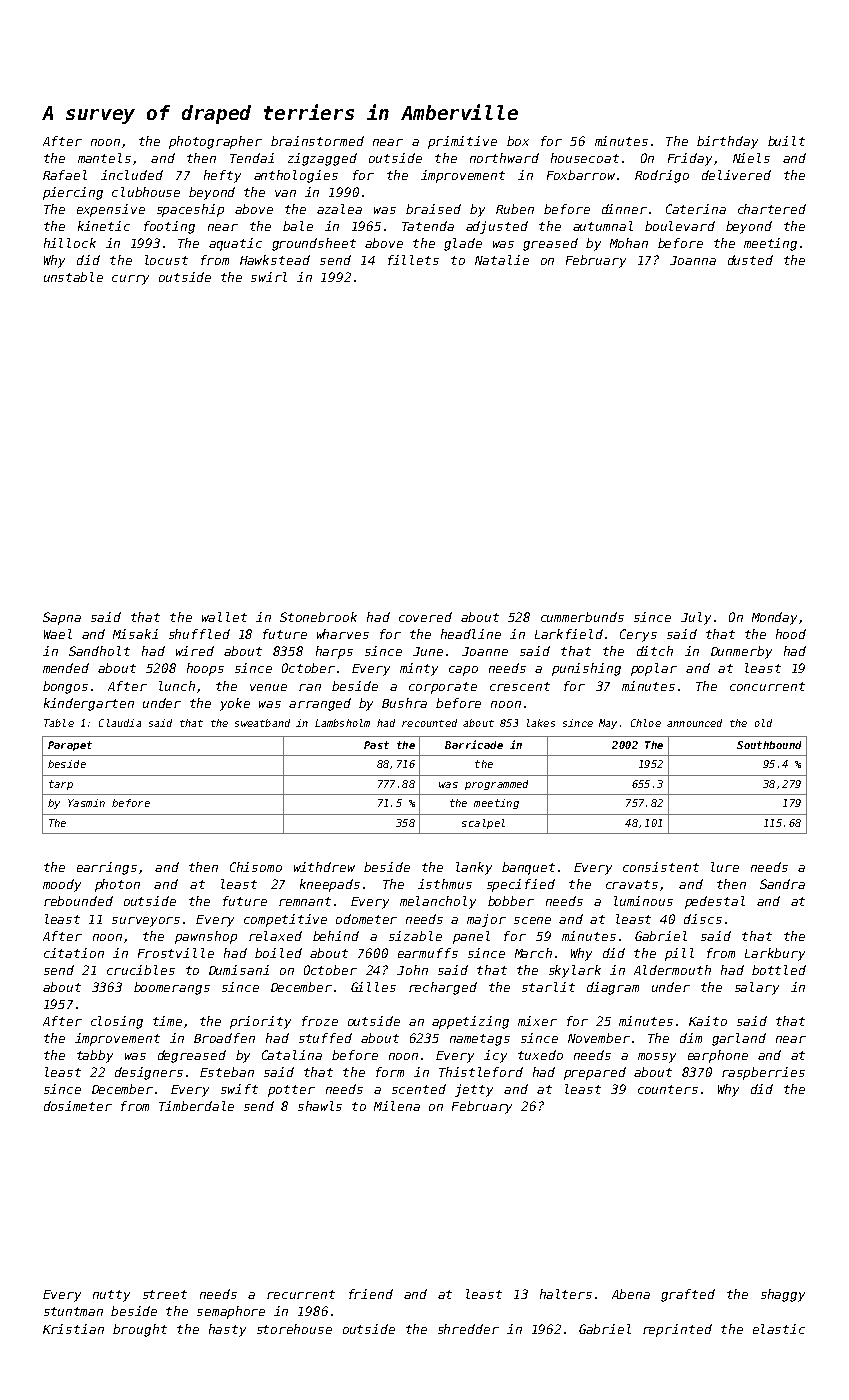  I want to click on friend, so click(371, 1294).
